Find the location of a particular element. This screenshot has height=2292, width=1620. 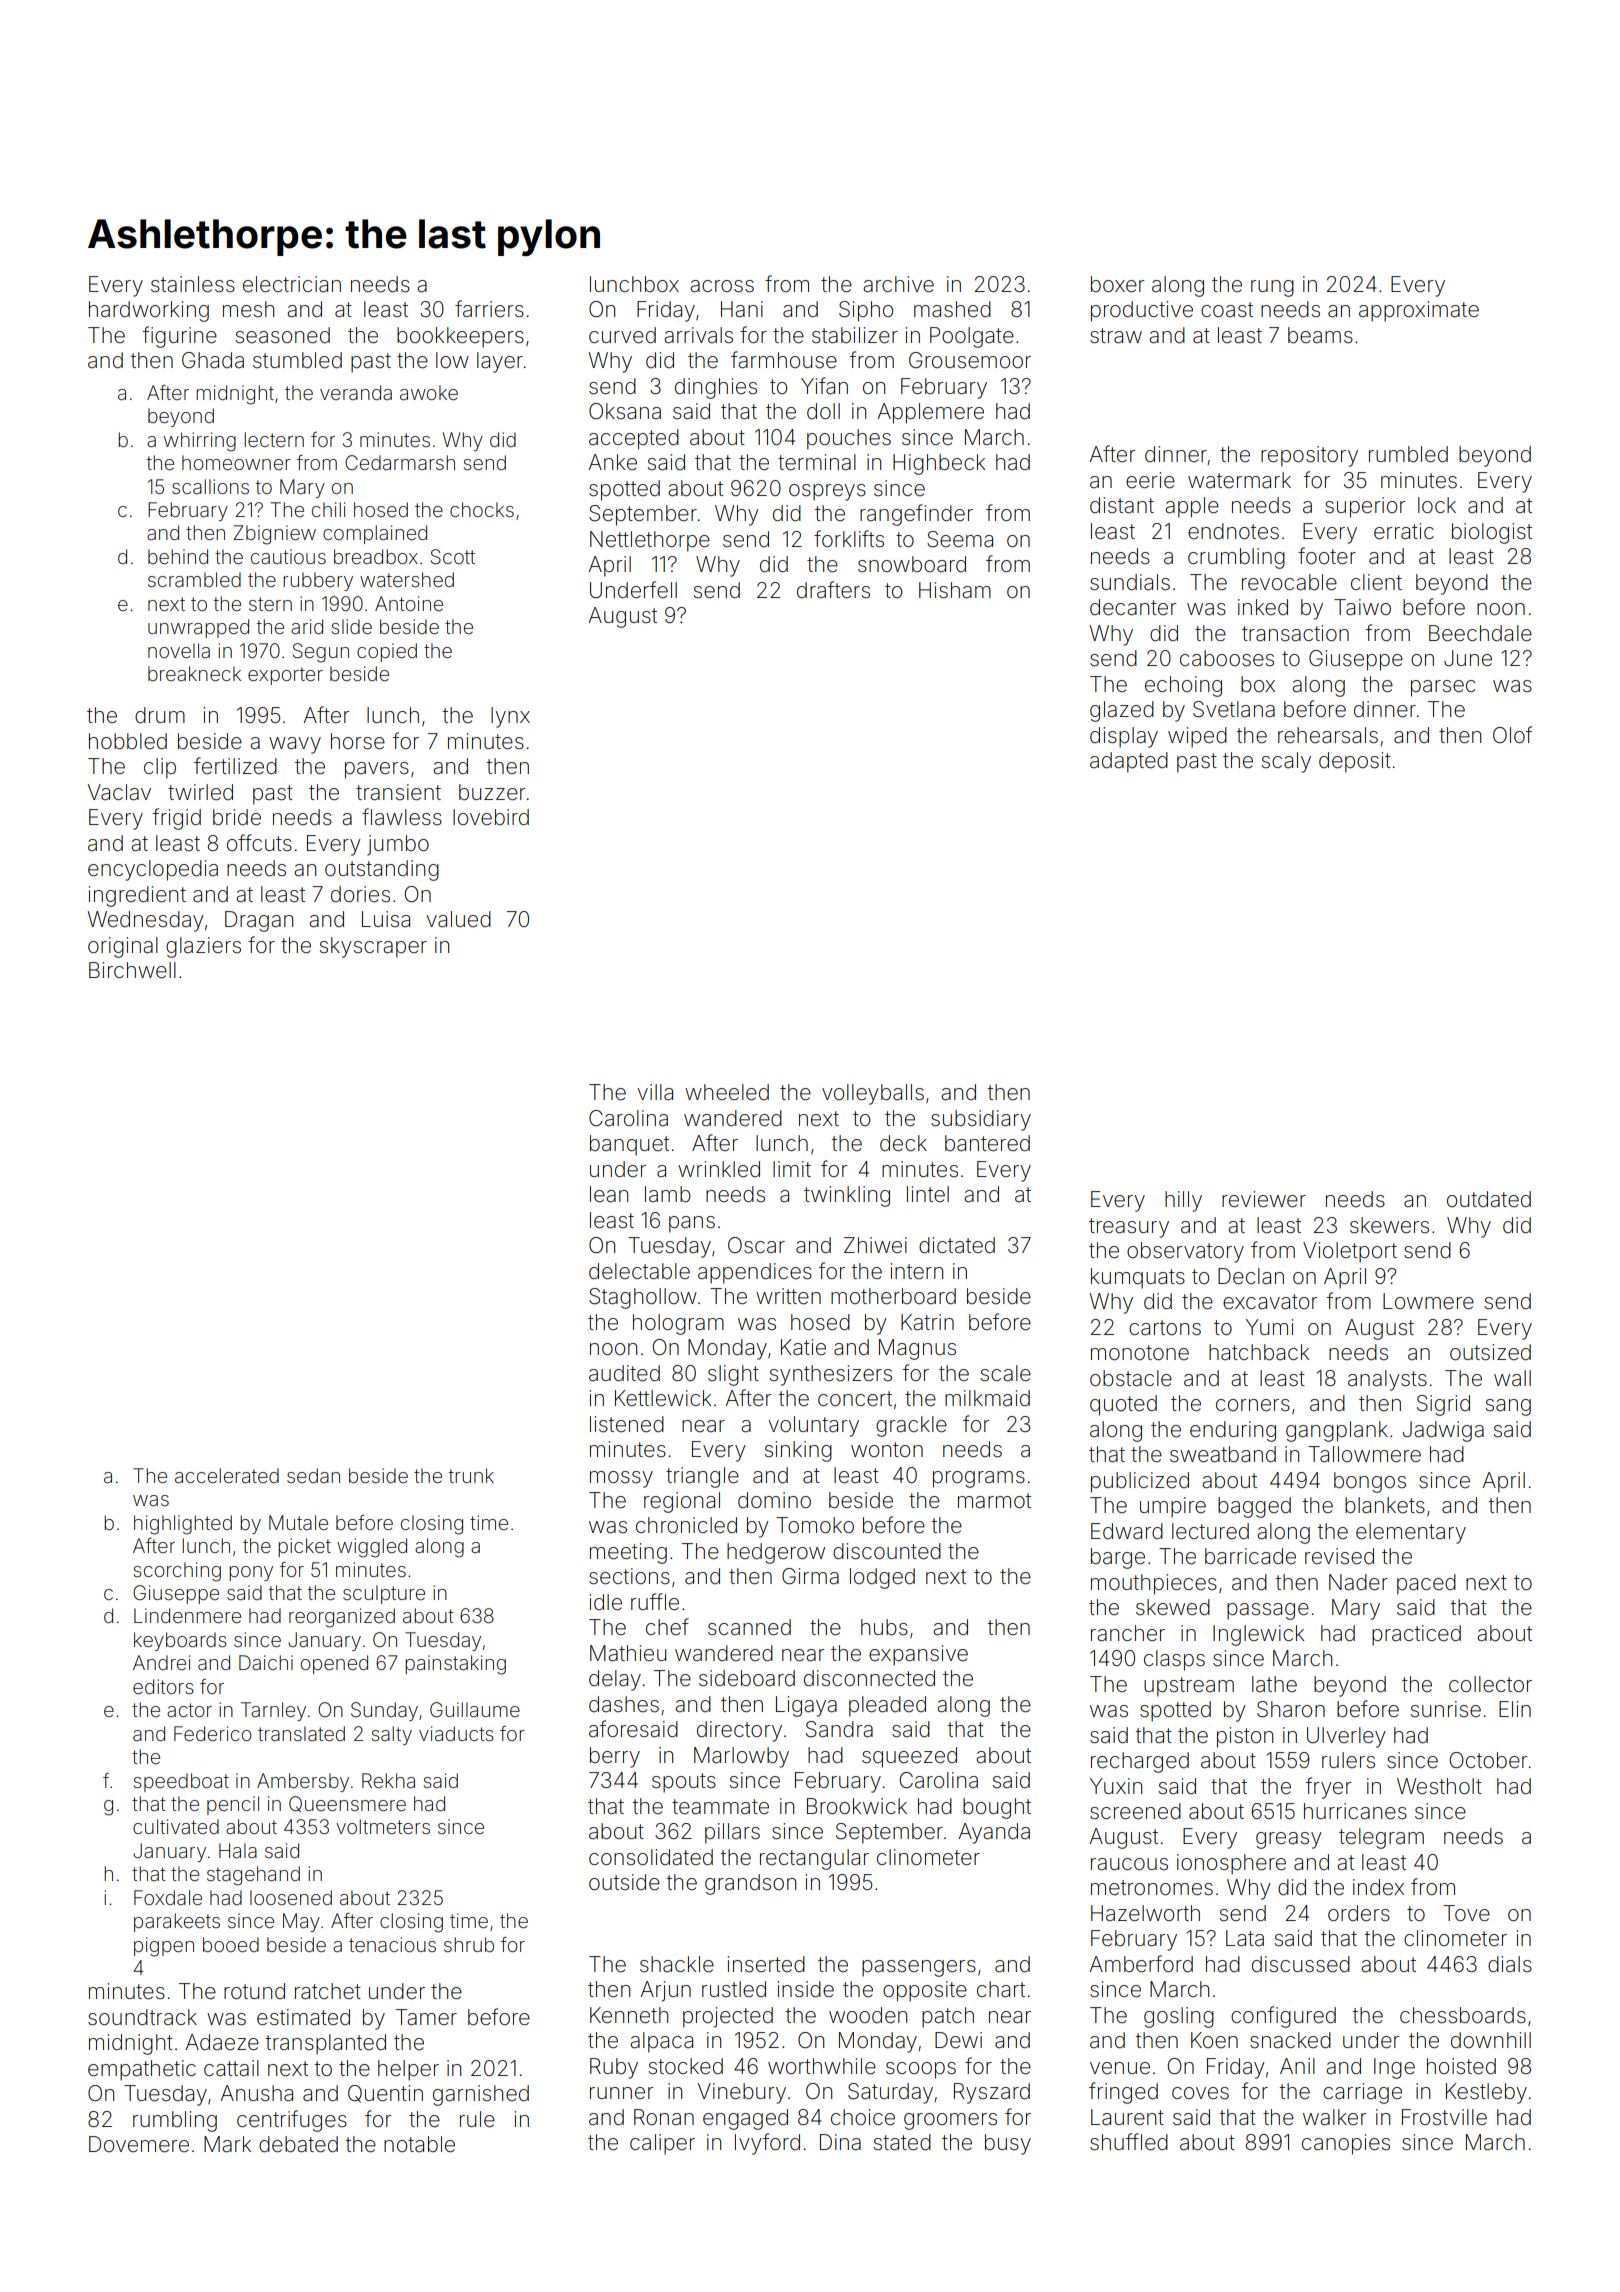

reviewer is located at coordinates (1264, 1199).
